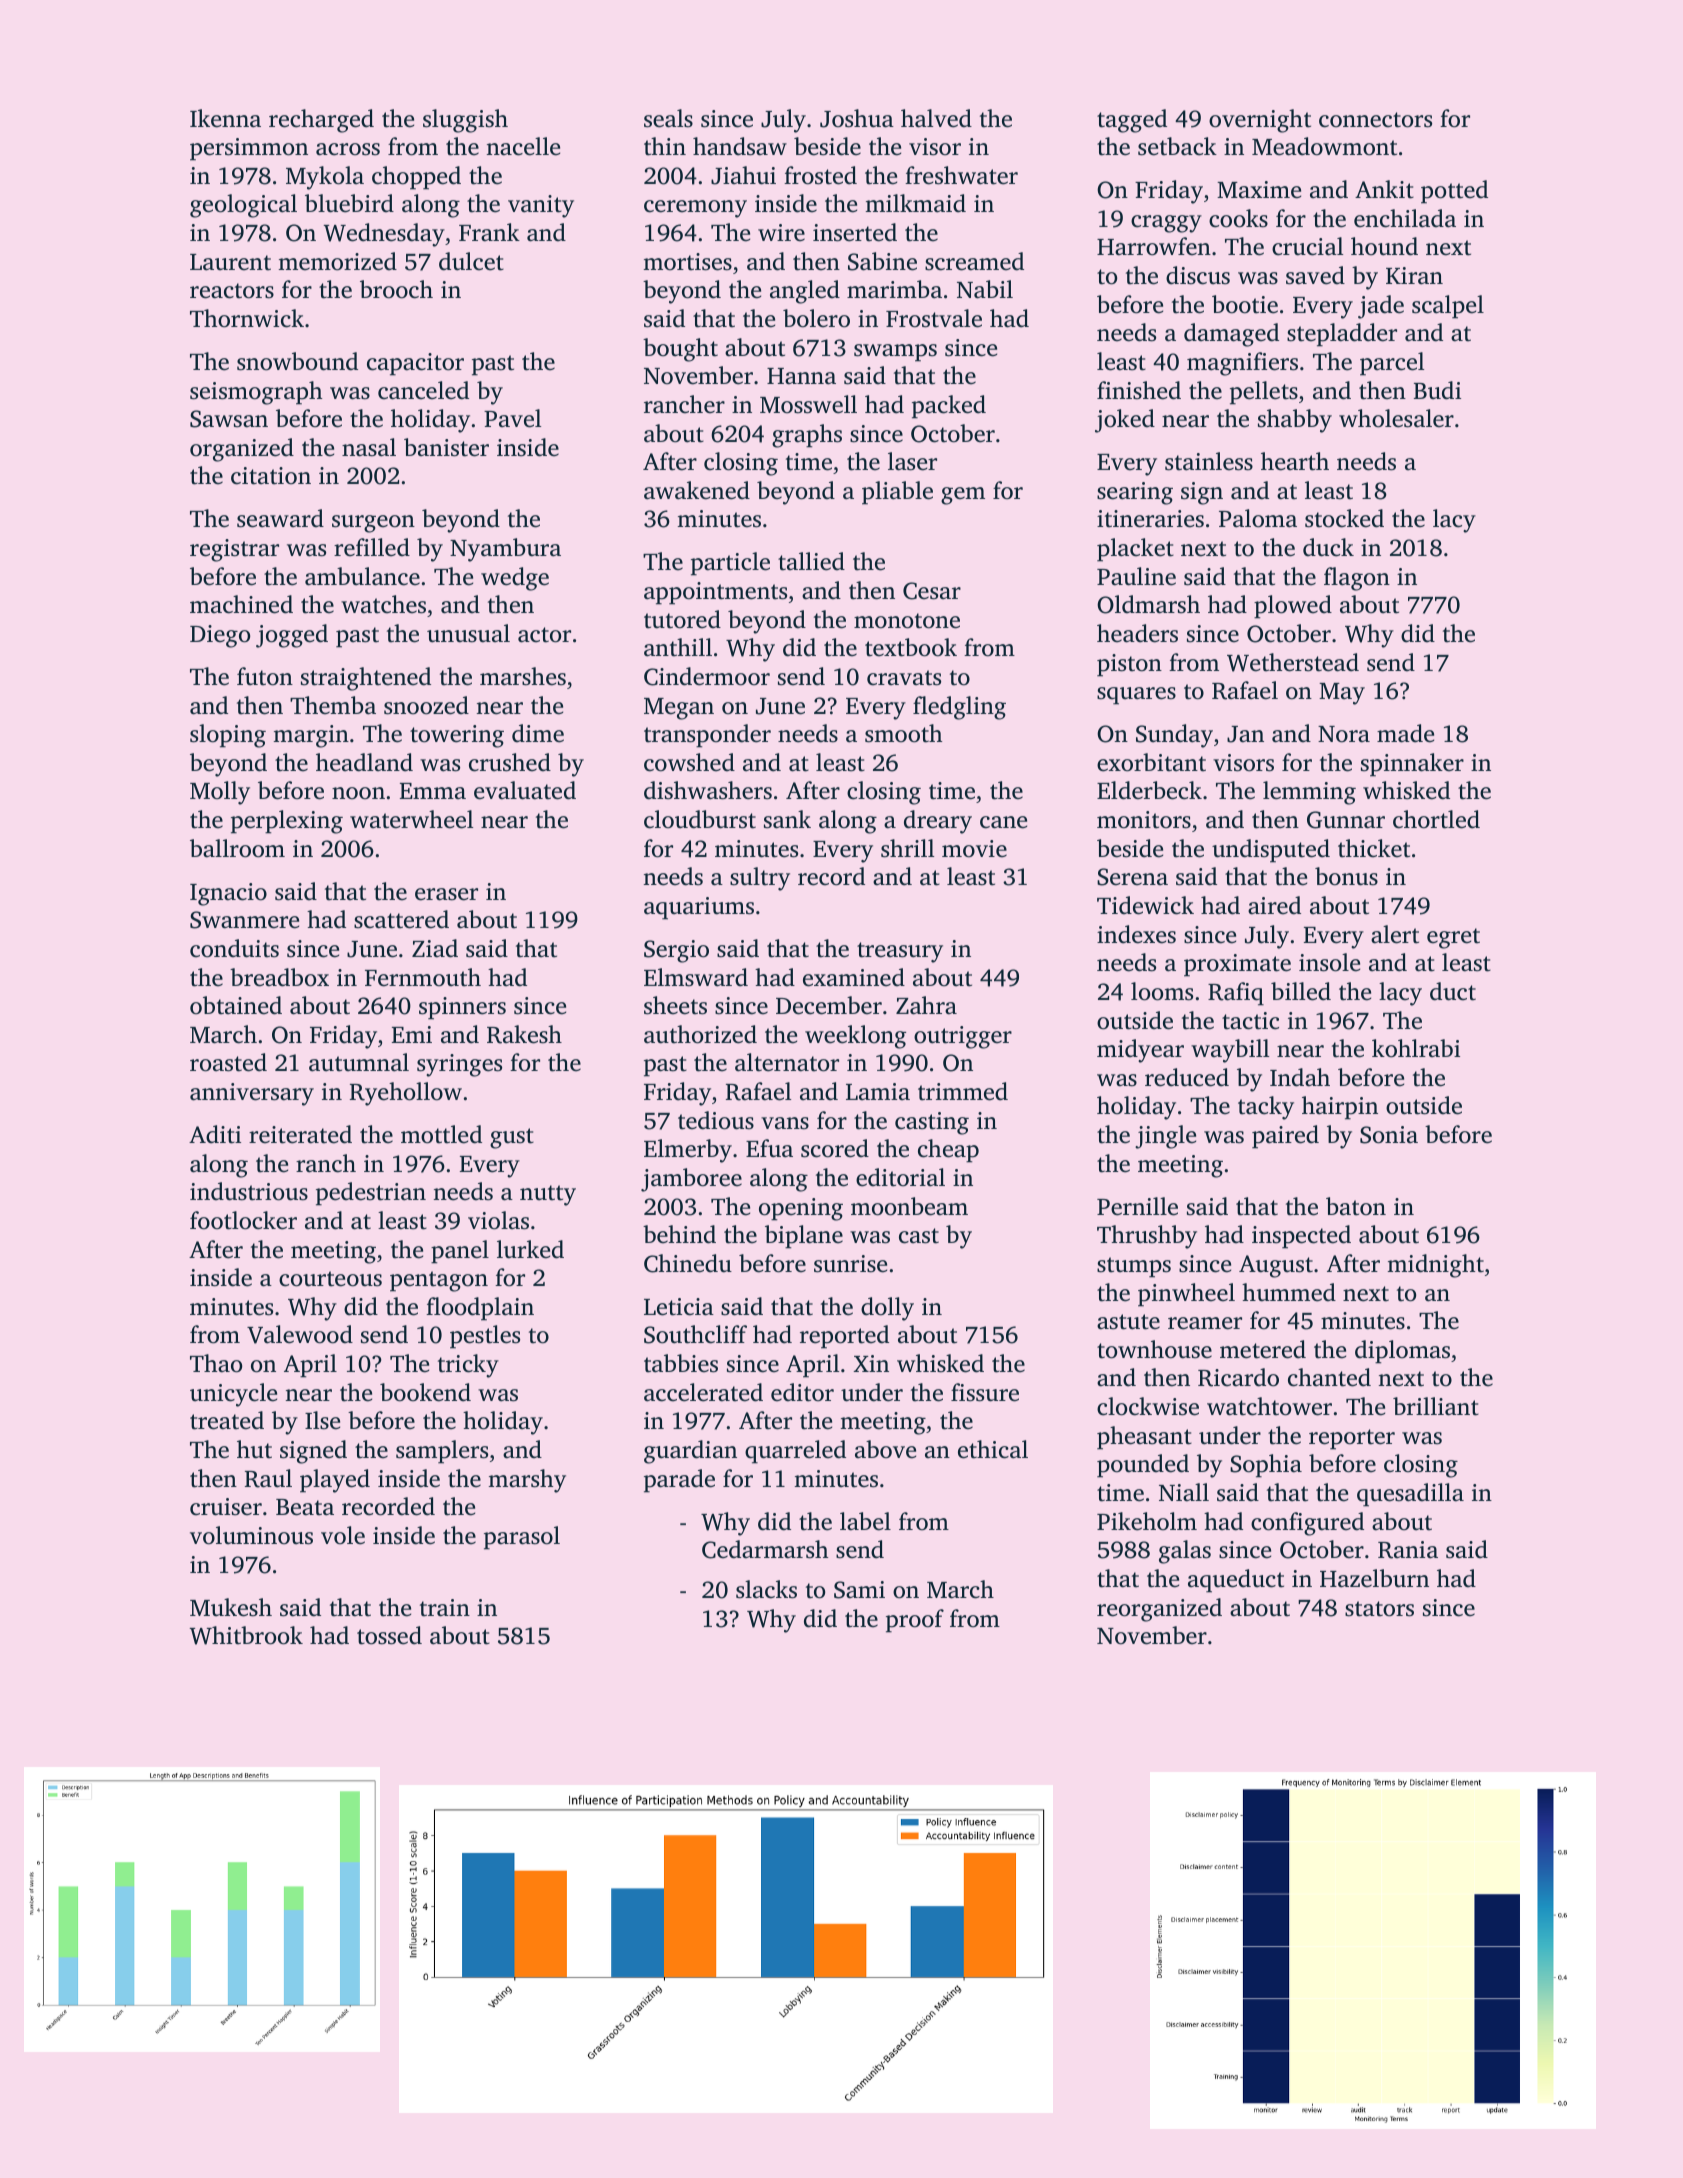 The image size is (1683, 2178). What do you see at coordinates (1329, 962) in the page?
I see `insole` at bounding box center [1329, 962].
